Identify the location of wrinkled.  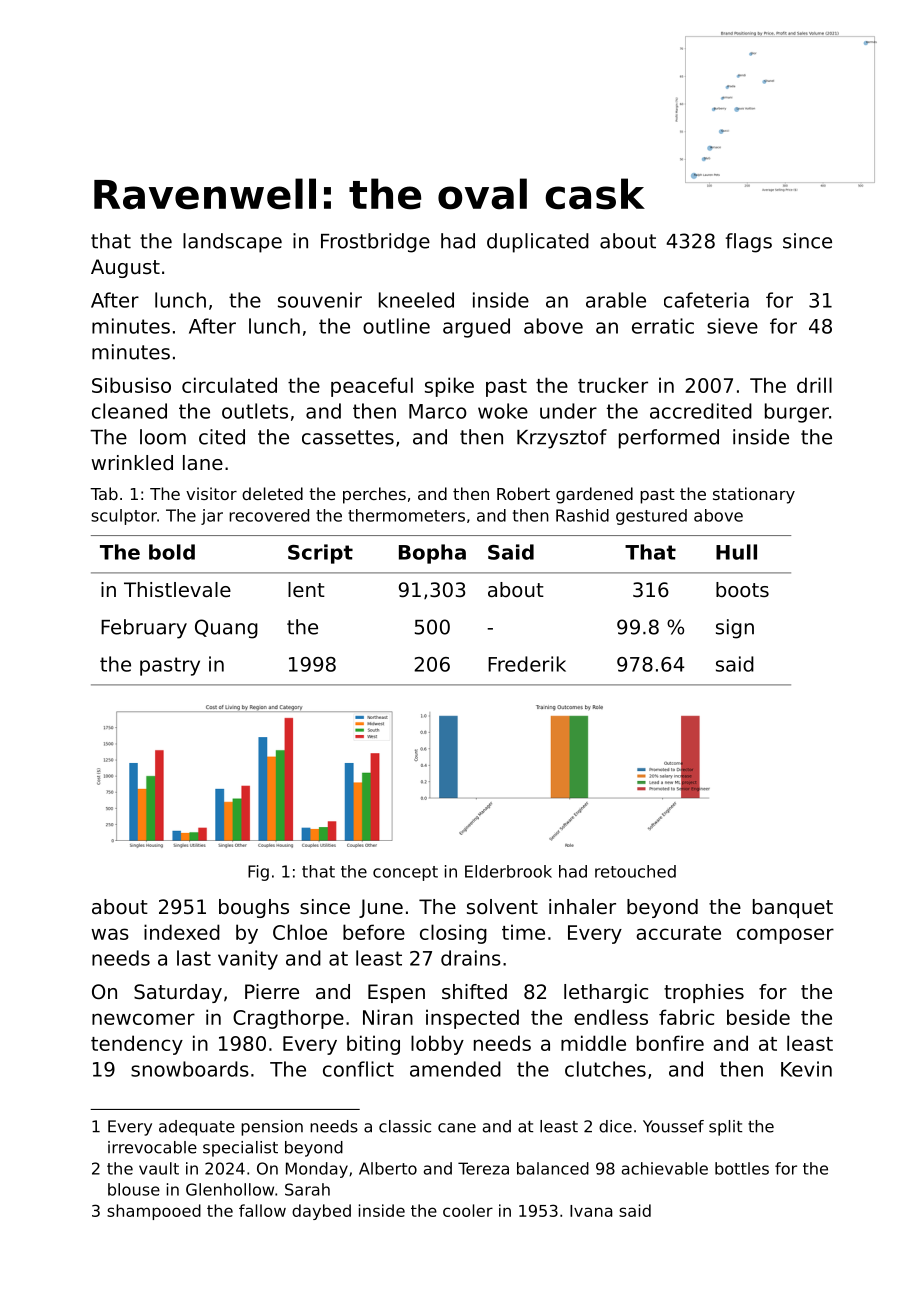
(132, 463).
